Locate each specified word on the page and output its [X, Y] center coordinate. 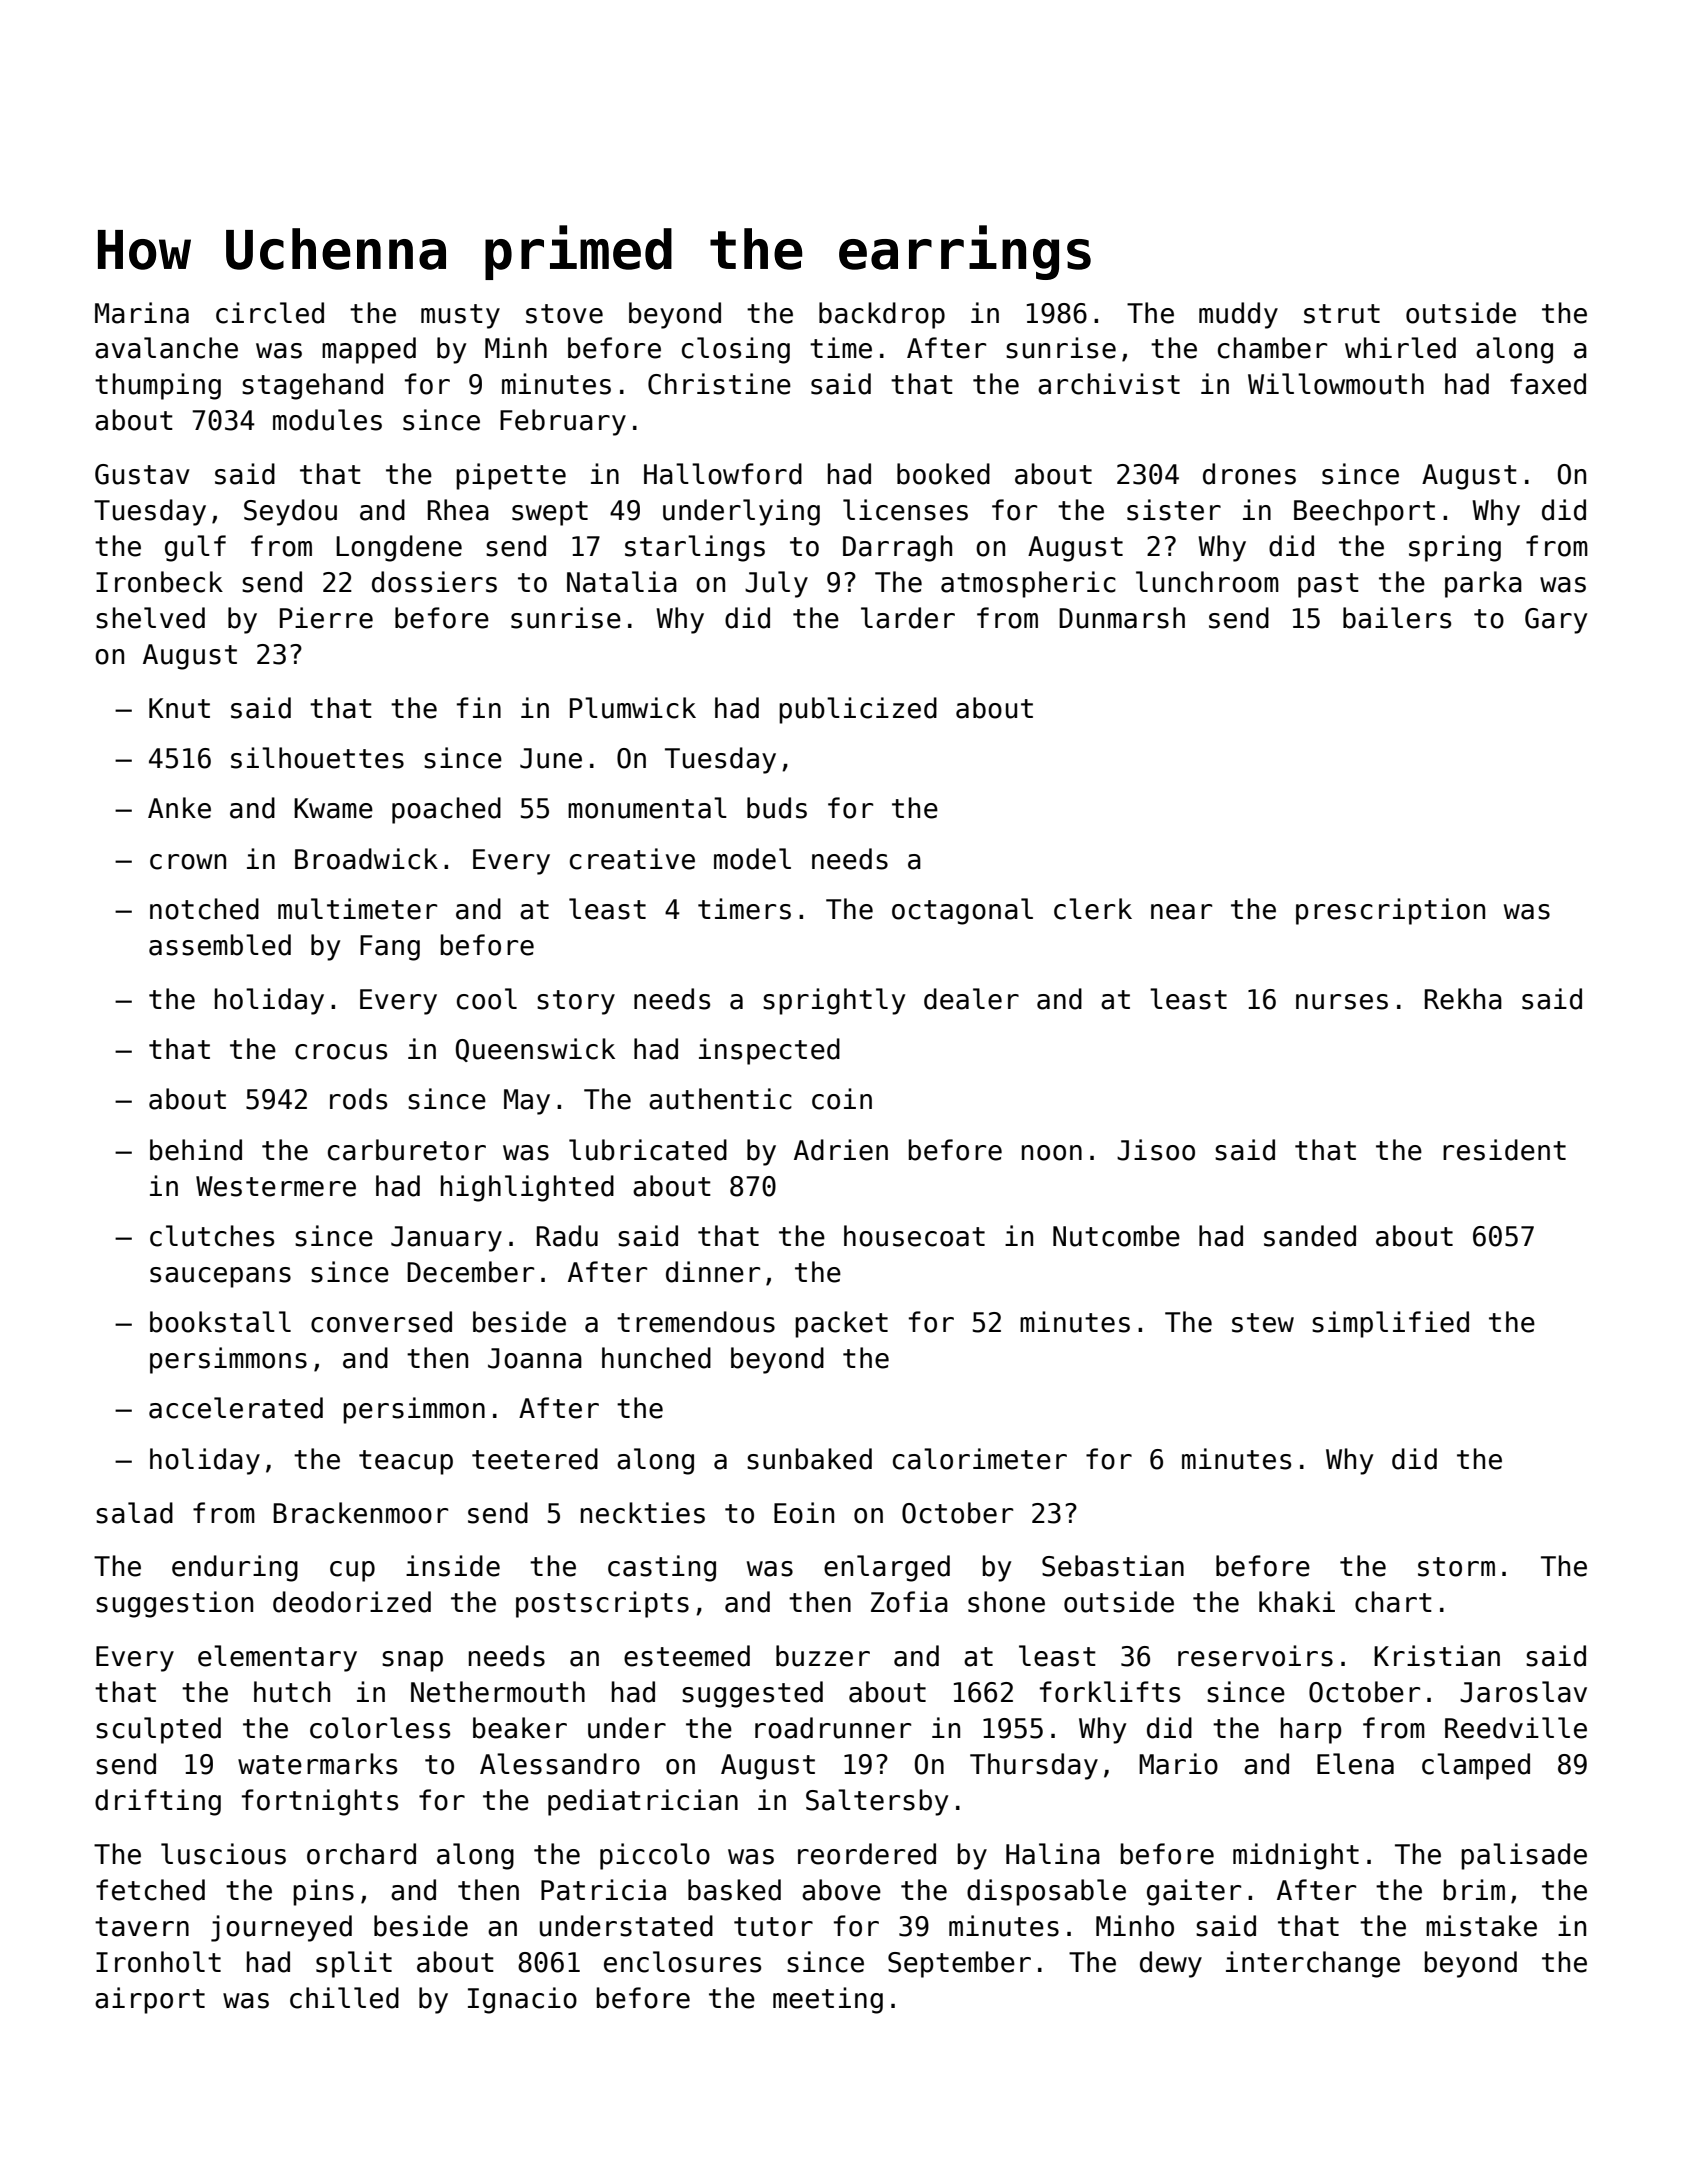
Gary [1556, 621]
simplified [1390, 1324]
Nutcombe [1116, 1236]
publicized [858, 710]
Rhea [458, 510]
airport [150, 2000]
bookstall [220, 1322]
